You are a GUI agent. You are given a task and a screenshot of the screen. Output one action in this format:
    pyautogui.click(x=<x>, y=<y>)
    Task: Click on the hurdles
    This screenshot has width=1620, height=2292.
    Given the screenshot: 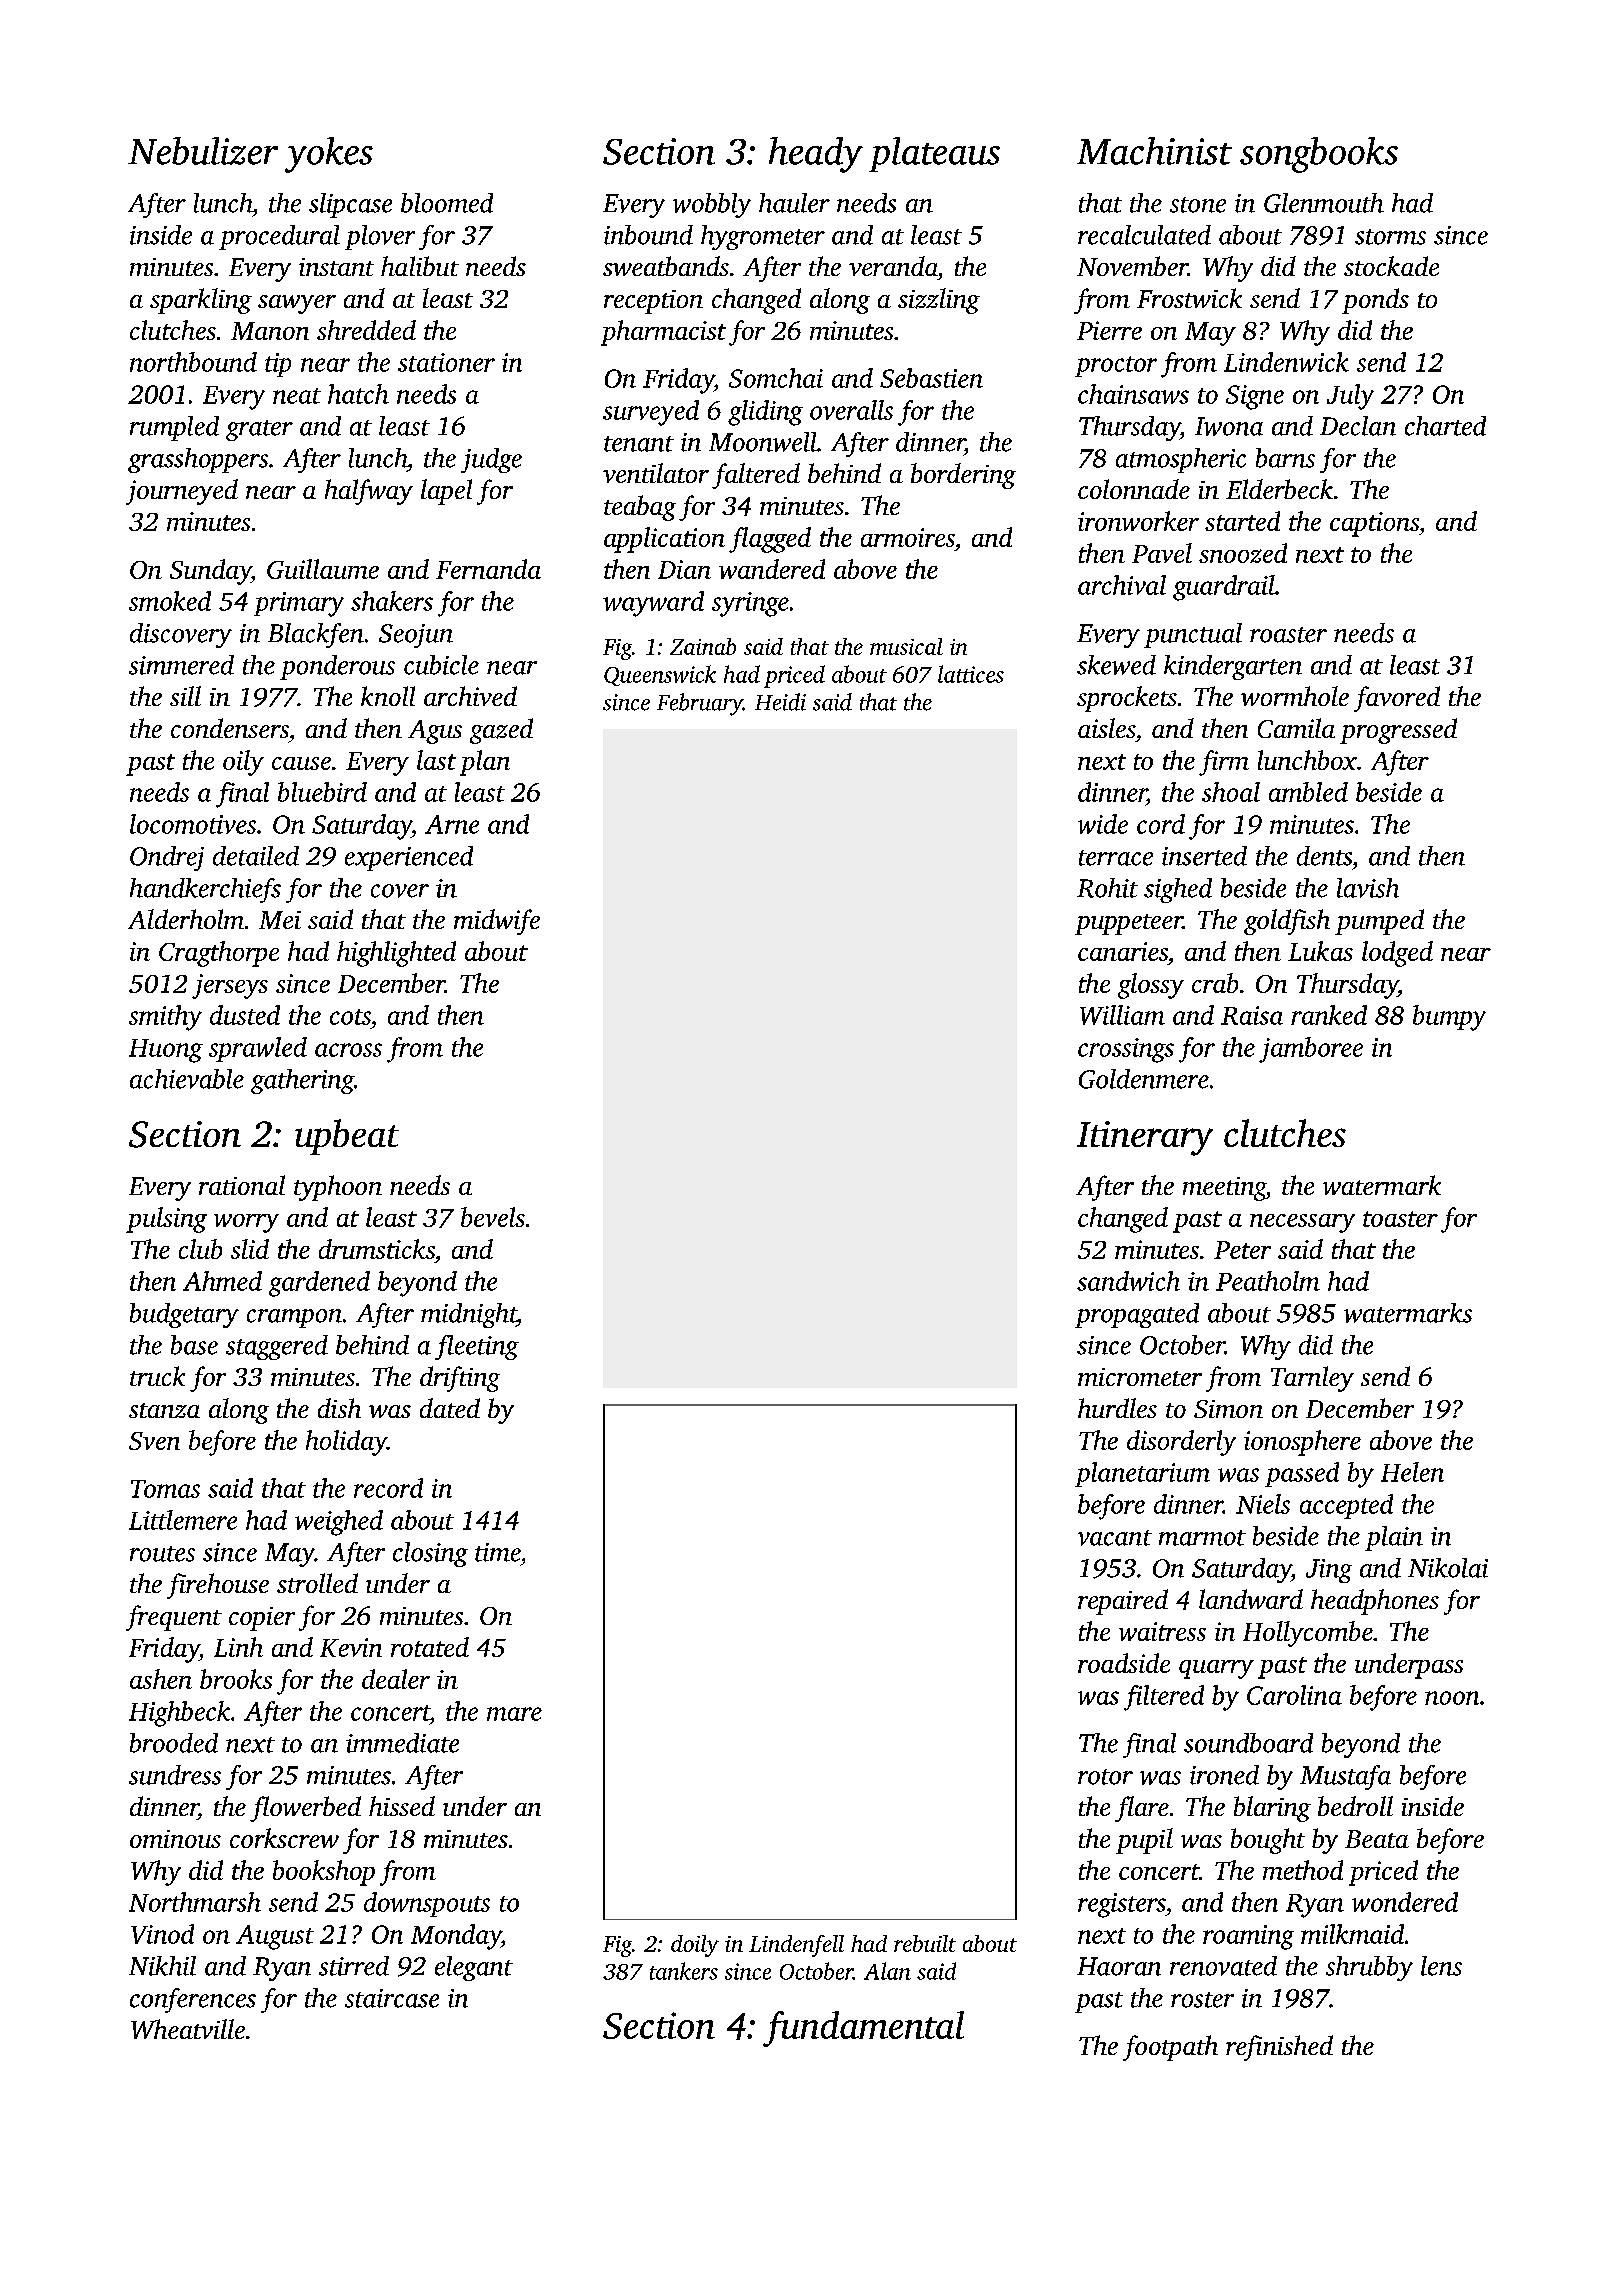 What is the action you would take?
    pyautogui.click(x=1117, y=1408)
